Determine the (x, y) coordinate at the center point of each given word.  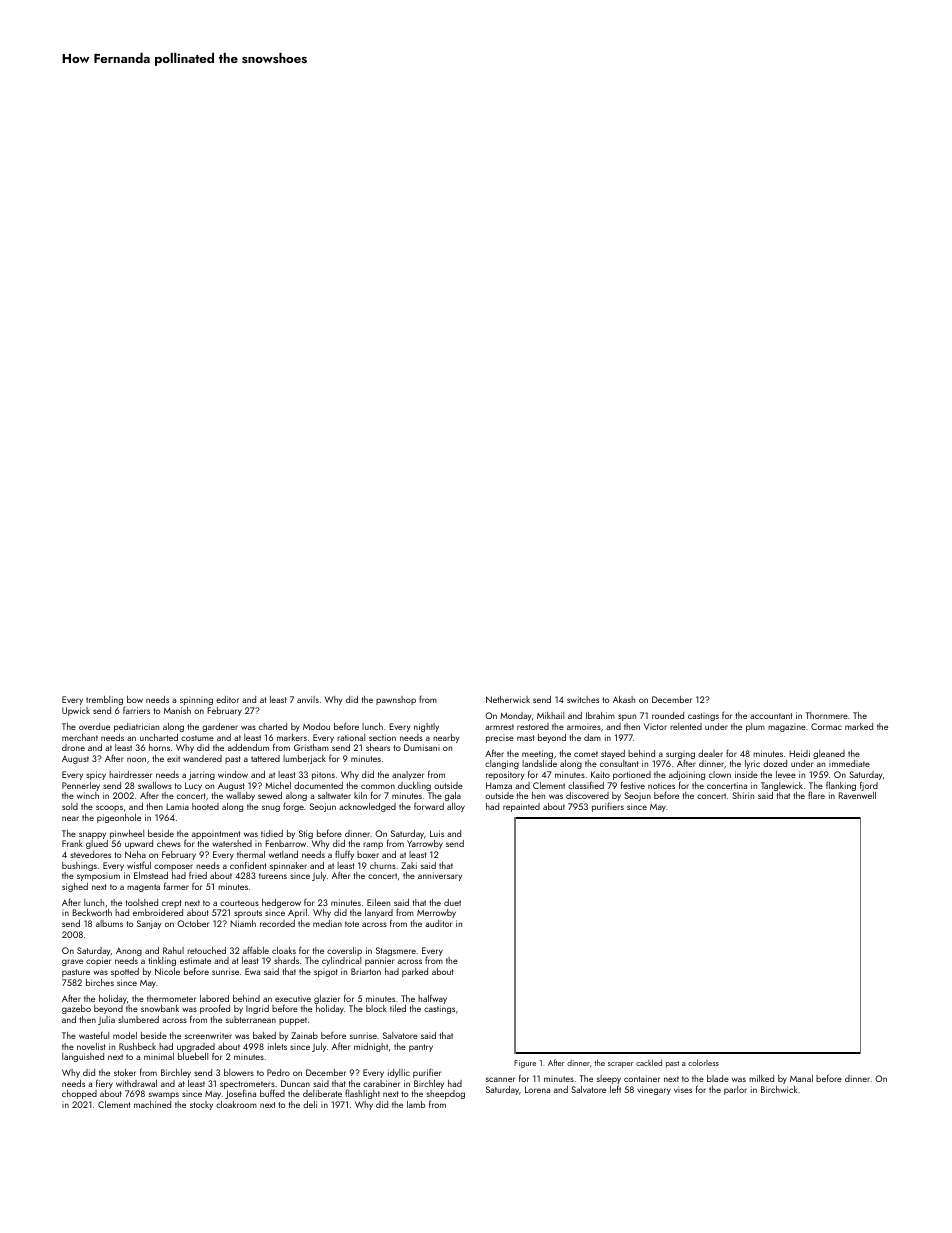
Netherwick (508, 699)
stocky (201, 1105)
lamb (416, 1104)
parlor (735, 1090)
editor (227, 699)
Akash (624, 699)
